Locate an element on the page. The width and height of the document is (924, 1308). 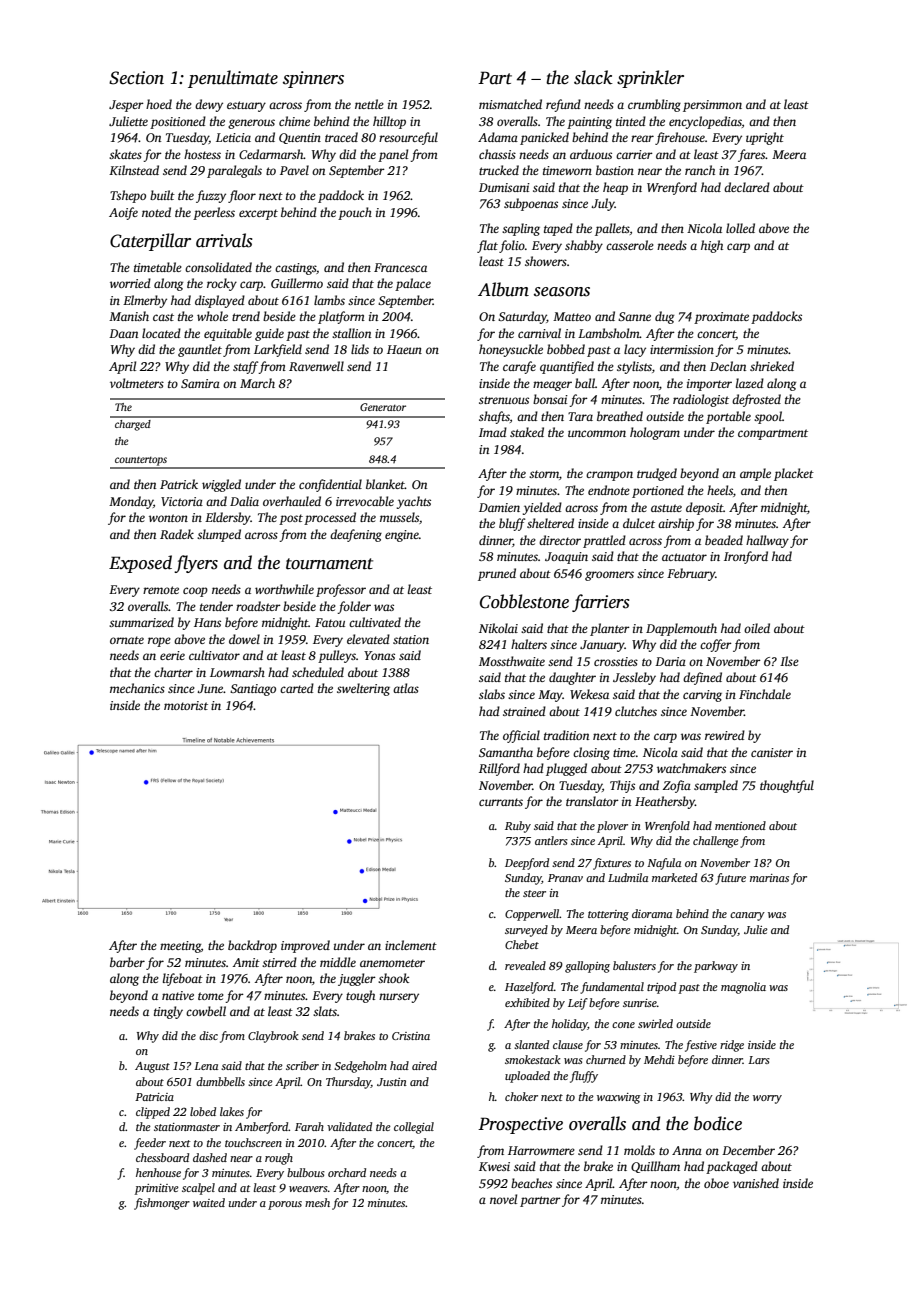
nettle is located at coordinates (369, 104).
